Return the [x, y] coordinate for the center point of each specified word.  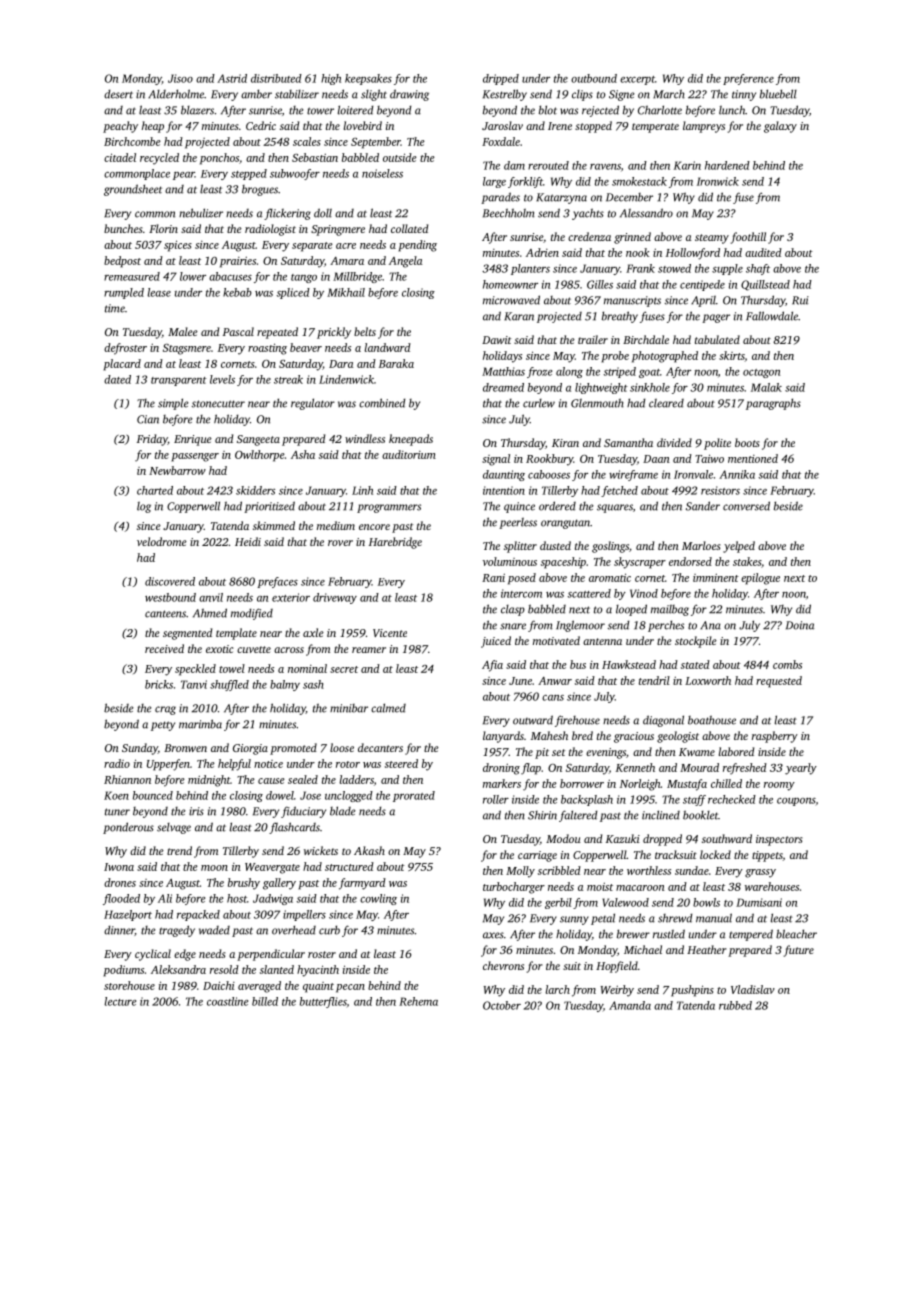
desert [118, 94]
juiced [496, 642]
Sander [703, 506]
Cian [148, 419]
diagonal [663, 721]
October [502, 1005]
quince [519, 507]
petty [163, 726]
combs [787, 664]
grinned [632, 238]
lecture [120, 1001]
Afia [492, 666]
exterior [291, 597]
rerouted [548, 165]
